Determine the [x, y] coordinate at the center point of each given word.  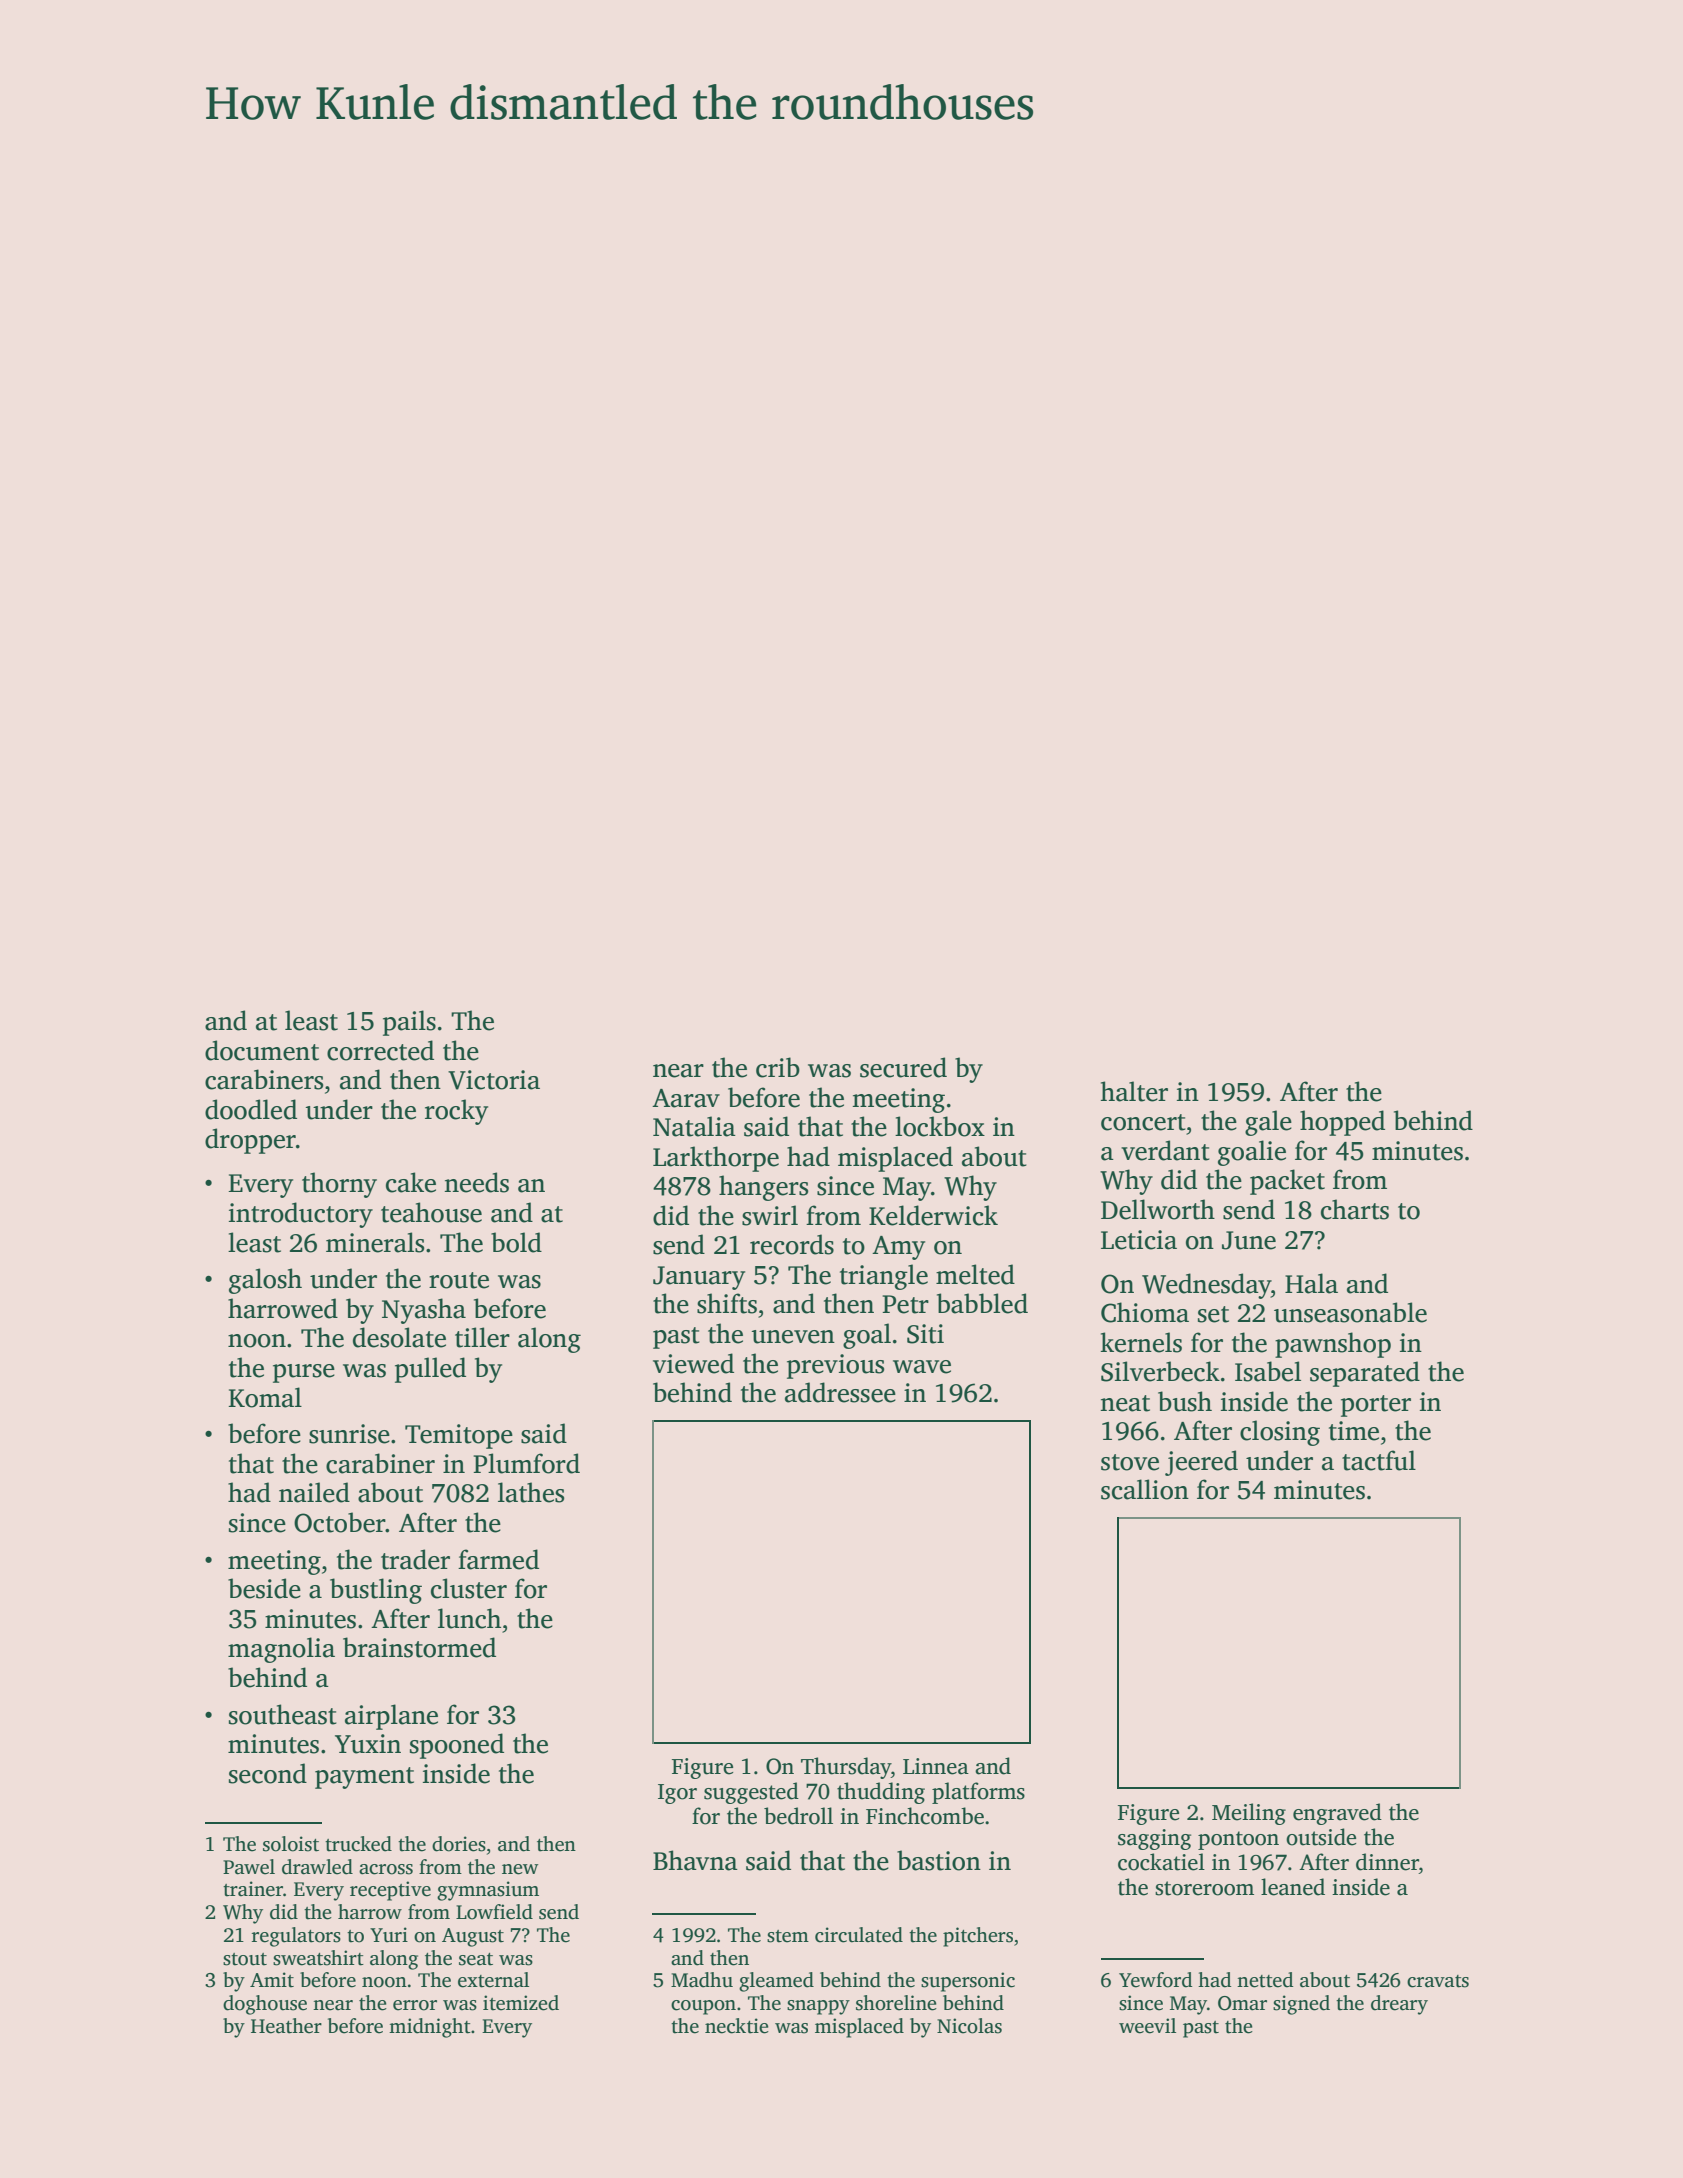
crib [778, 1067]
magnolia [281, 1650]
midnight [430, 2028]
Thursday [846, 1768]
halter [1134, 1091]
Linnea [936, 1766]
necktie [737, 2026]
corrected [380, 1050]
